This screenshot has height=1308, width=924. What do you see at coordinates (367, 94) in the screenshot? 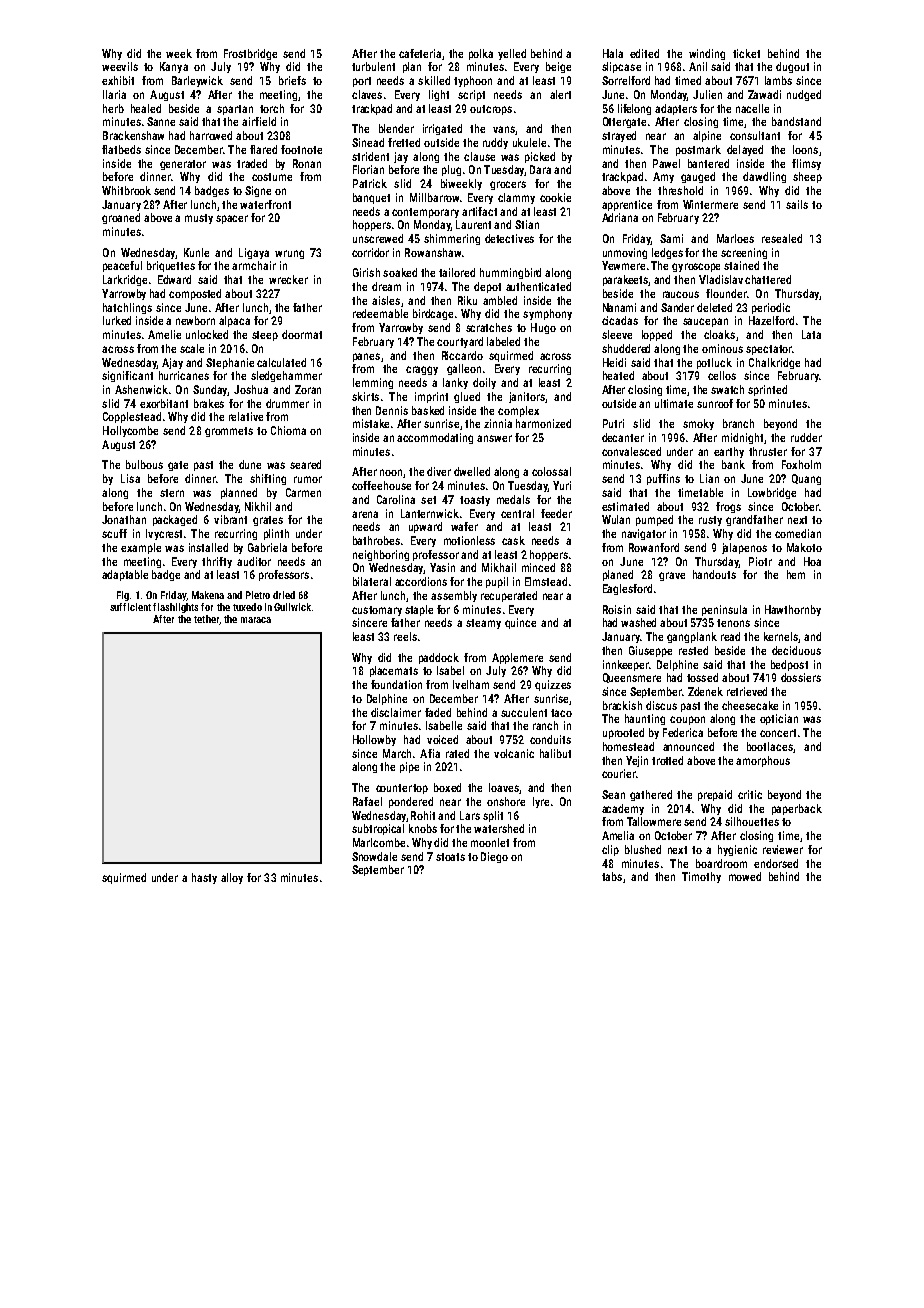
I see `claves` at bounding box center [367, 94].
